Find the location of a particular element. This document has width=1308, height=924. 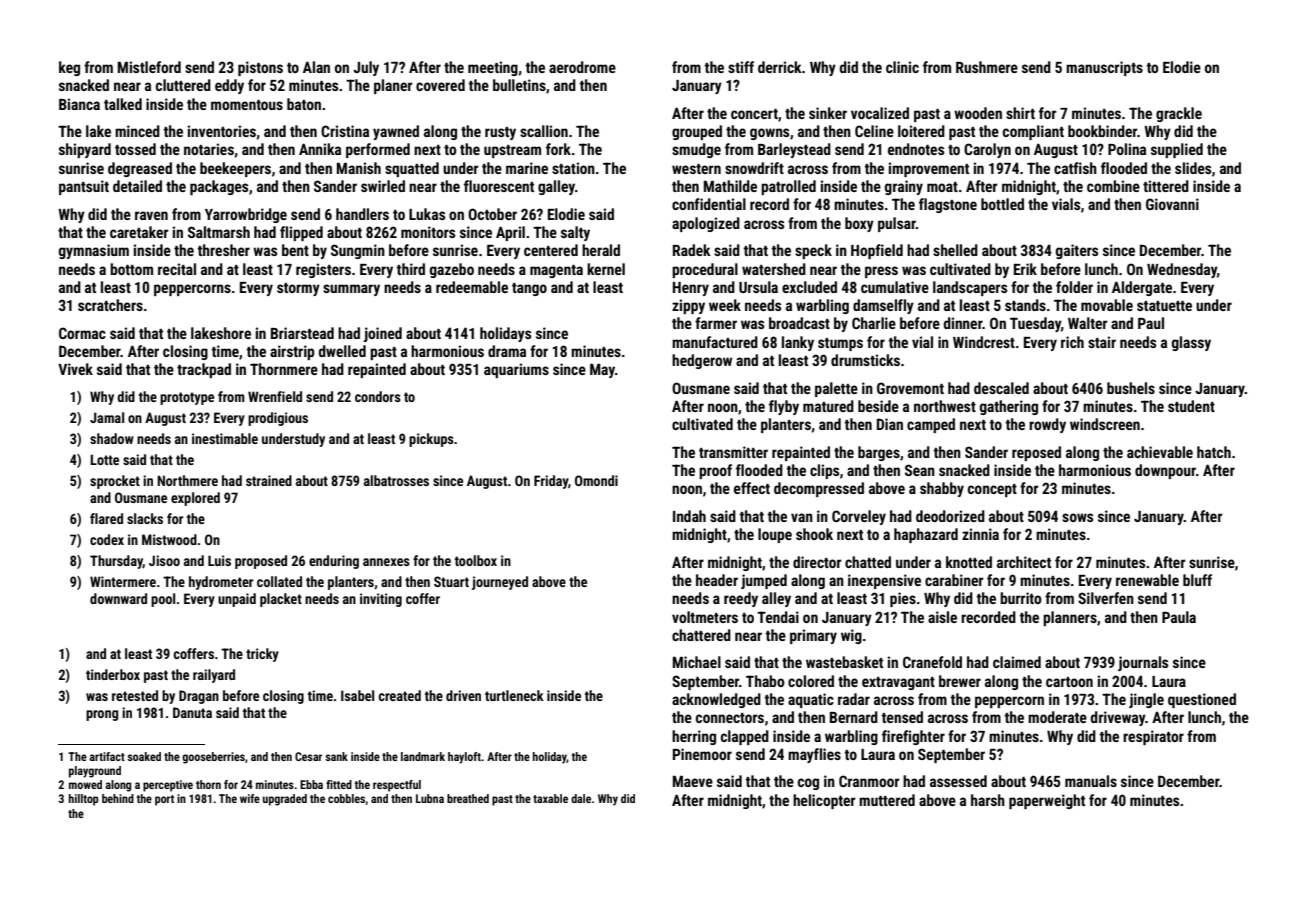

manuals is located at coordinates (1091, 781).
